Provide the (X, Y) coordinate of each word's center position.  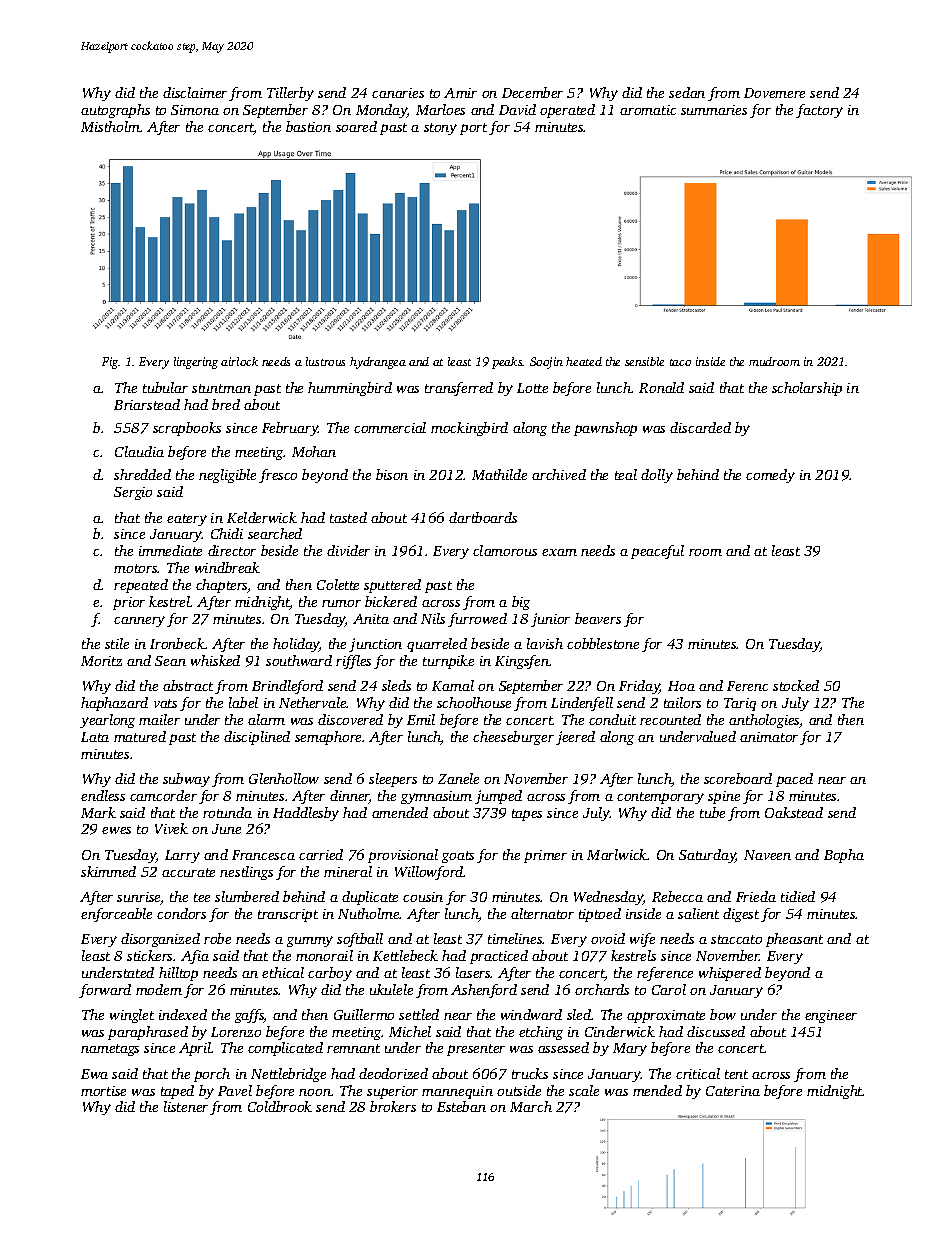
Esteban (461, 1106)
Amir (460, 93)
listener (186, 1106)
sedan (687, 92)
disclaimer (195, 92)
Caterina (733, 1091)
